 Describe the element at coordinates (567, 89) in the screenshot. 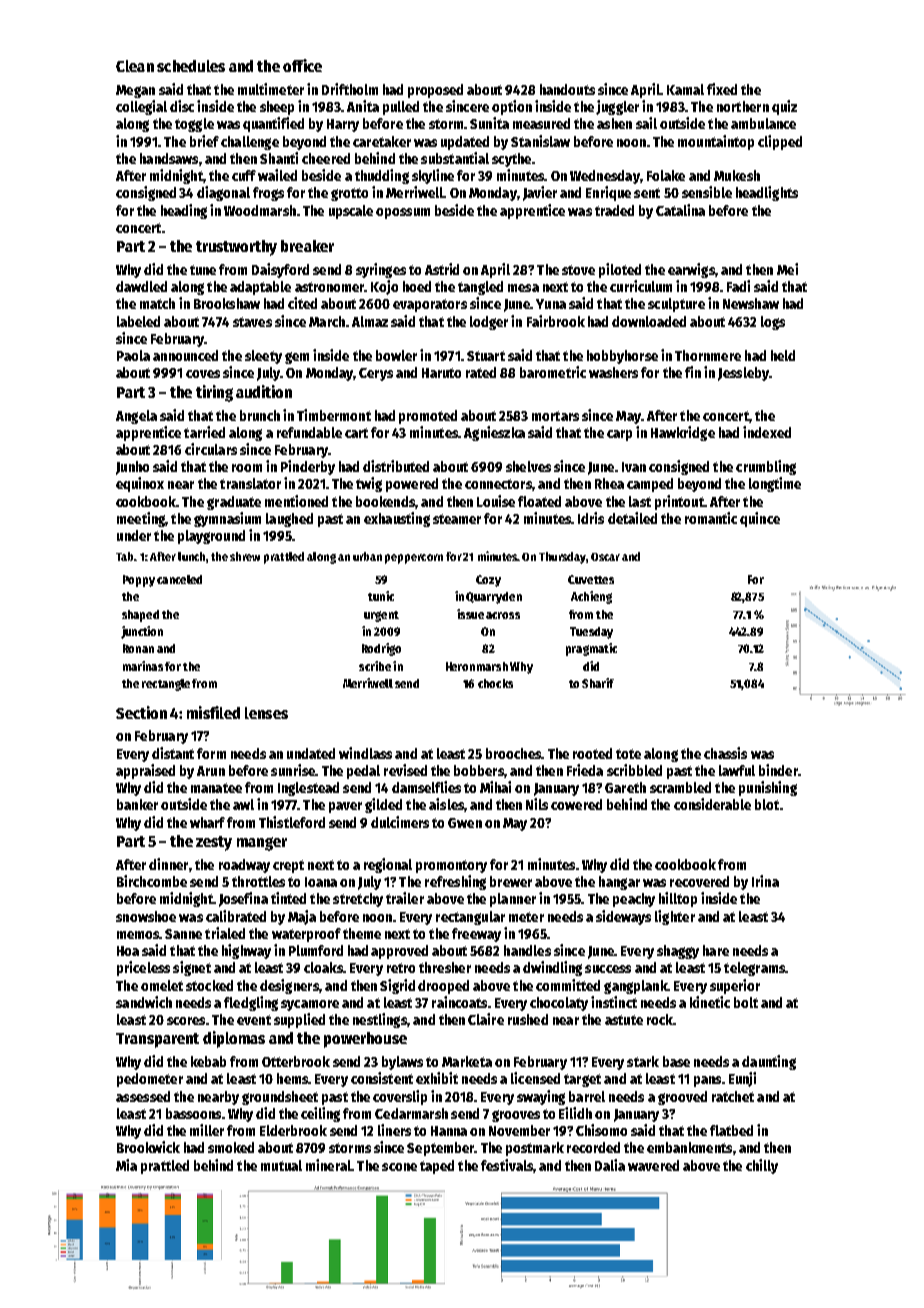

I see `handouts` at that location.
